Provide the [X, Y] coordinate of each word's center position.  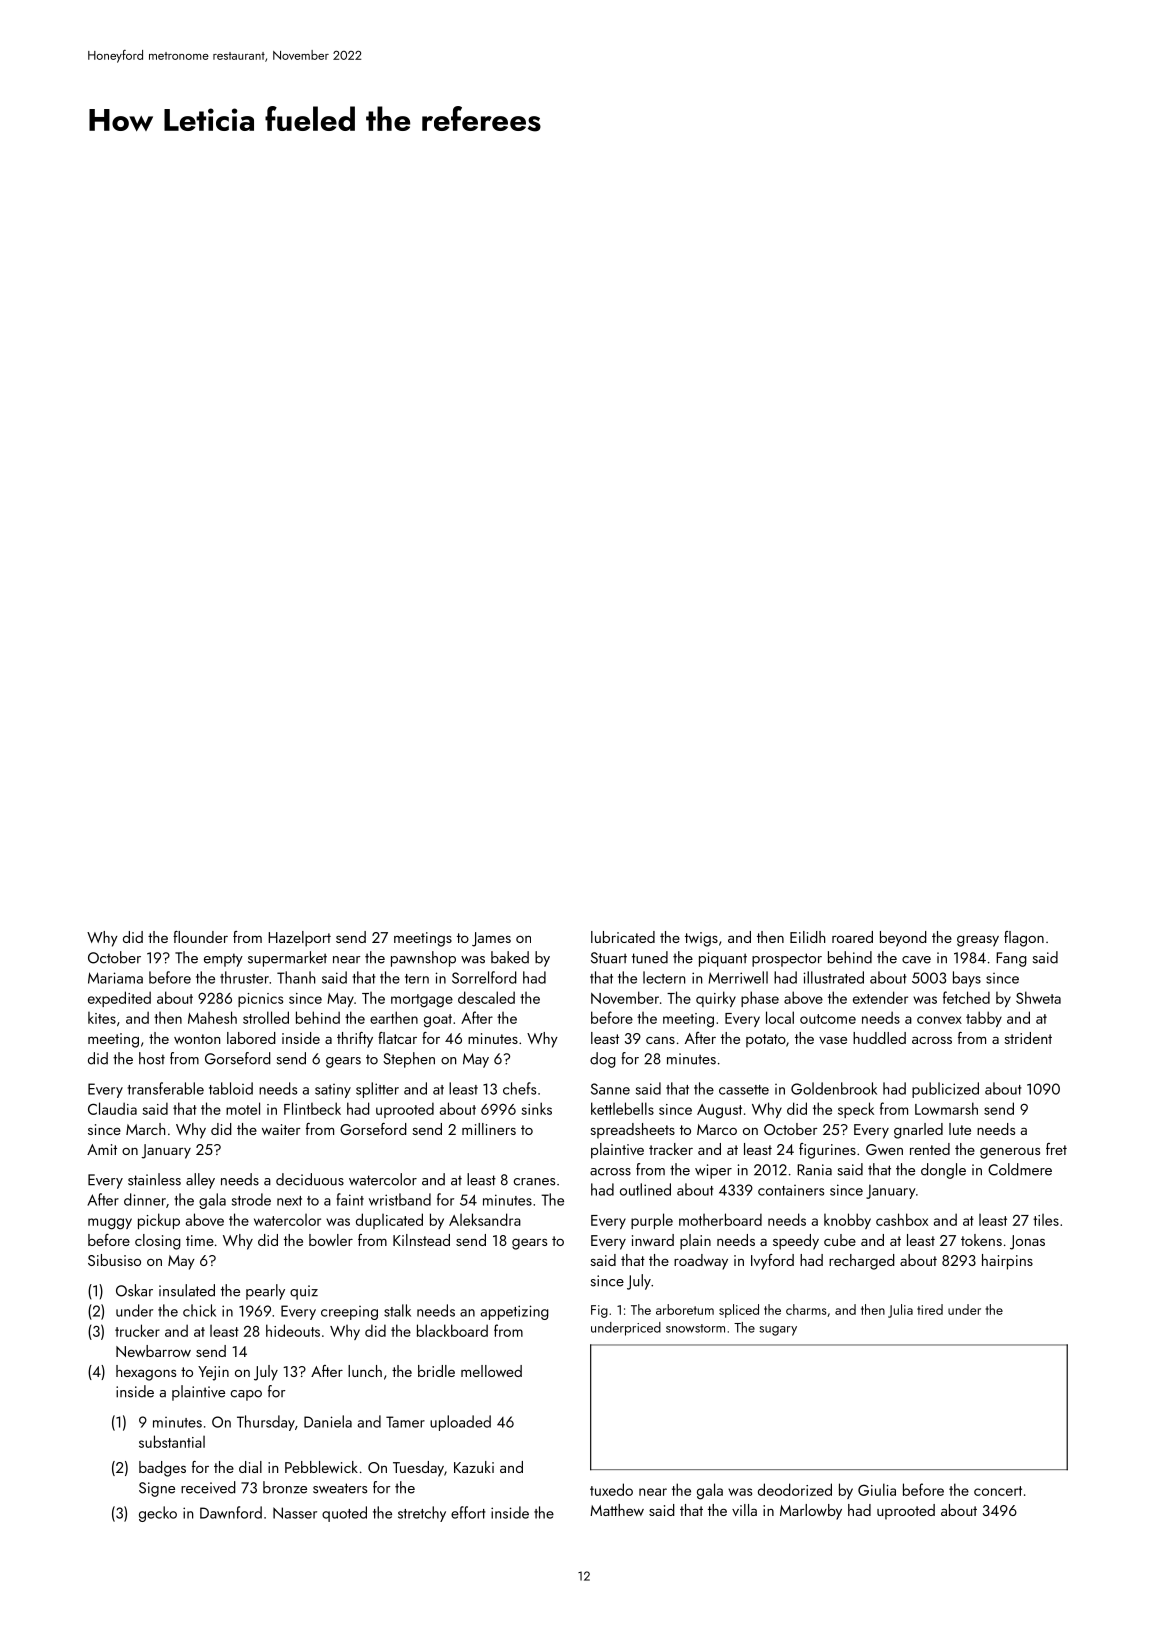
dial [250, 1467]
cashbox [902, 1219]
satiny [333, 1091]
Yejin [213, 1373]
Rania [814, 1170]
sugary [778, 1331]
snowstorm [695, 1328]
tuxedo [611, 1489]
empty [223, 960]
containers [791, 1190]
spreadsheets [632, 1131]
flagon [1024, 939]
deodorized [795, 1489]
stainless [154, 1179]
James [491, 939]
